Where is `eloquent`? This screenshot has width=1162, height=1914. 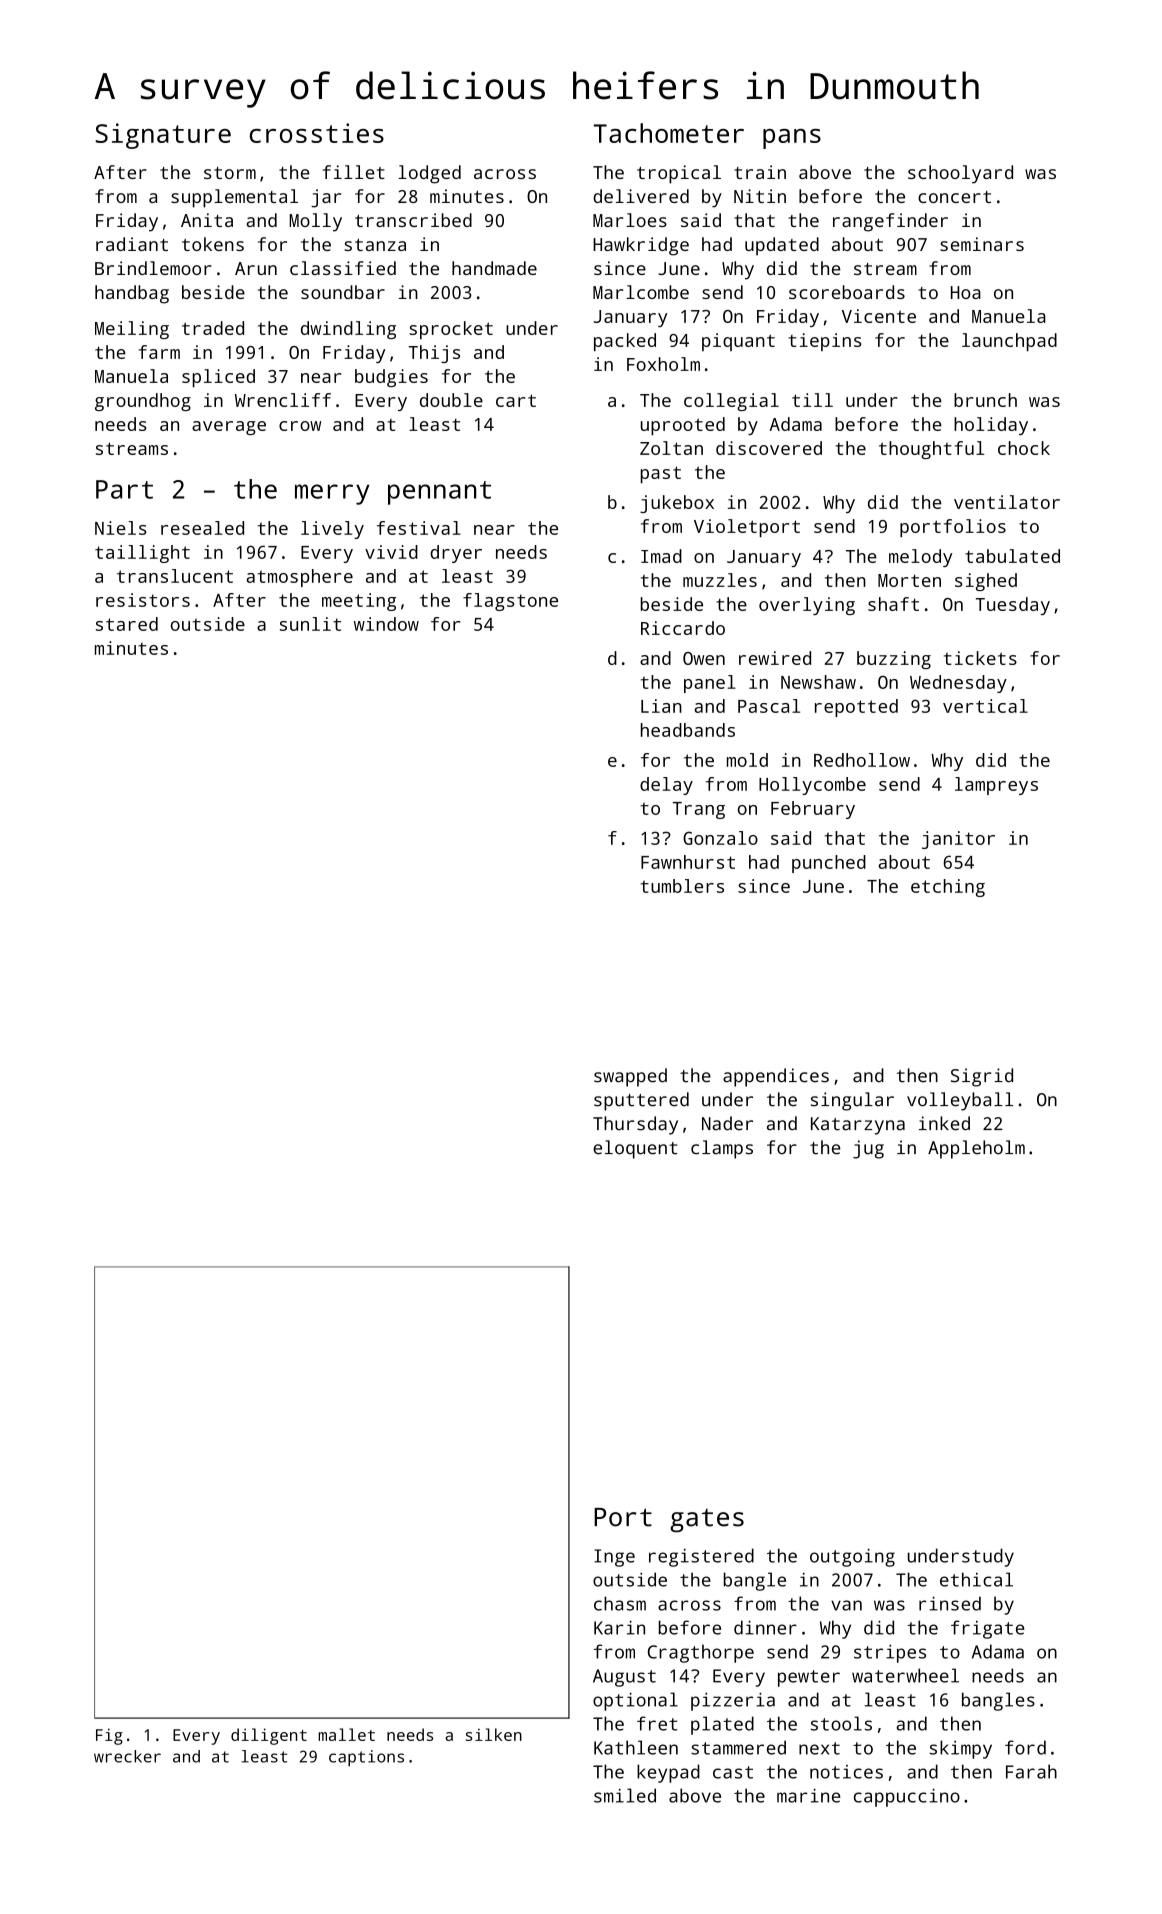
eloquent is located at coordinates (635, 1149).
